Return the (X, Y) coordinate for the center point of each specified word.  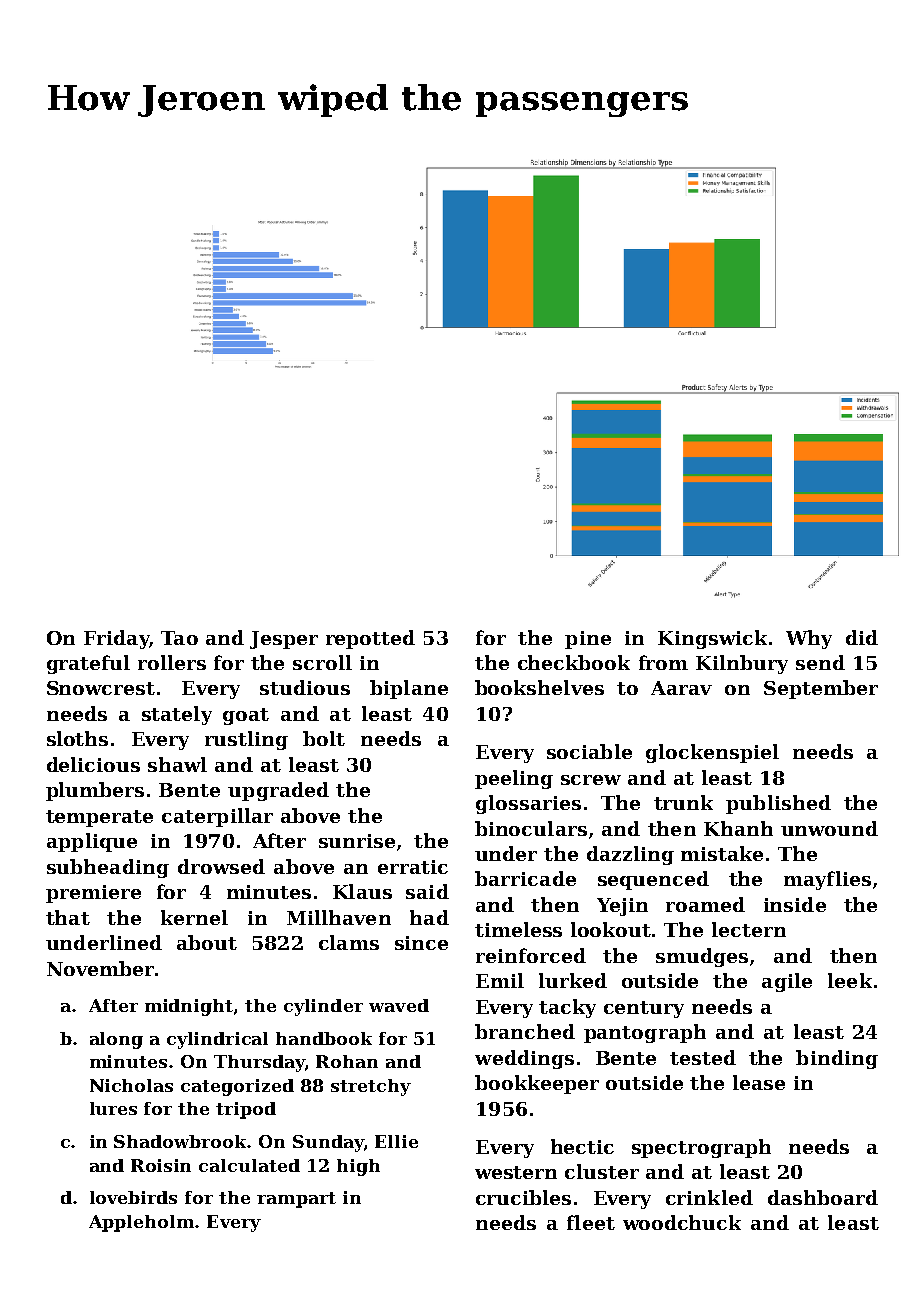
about (207, 942)
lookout (611, 929)
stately (177, 715)
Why (809, 639)
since (421, 943)
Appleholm (141, 1223)
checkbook (574, 662)
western (516, 1172)
